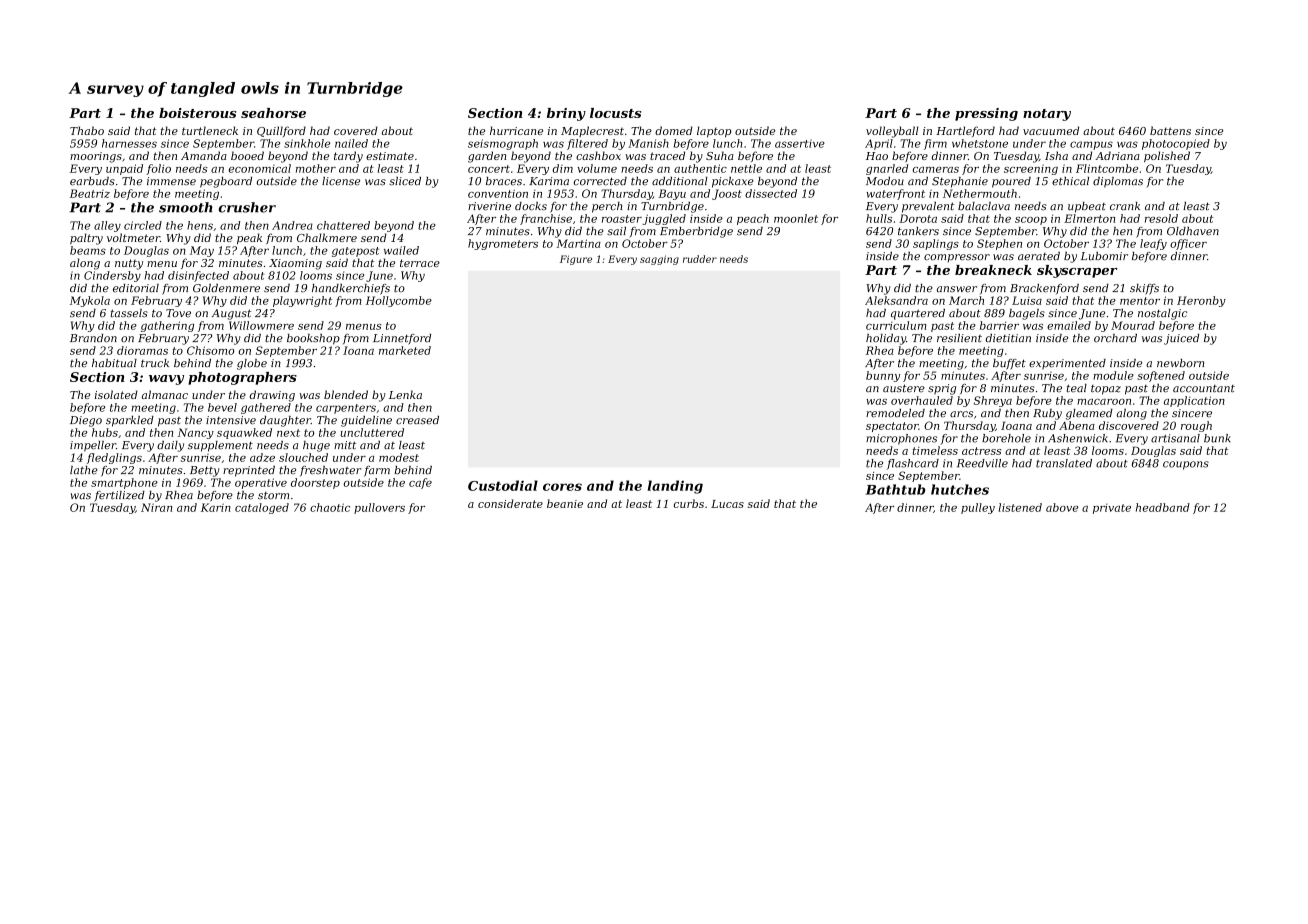  I want to click on Hartleford, so click(965, 131).
